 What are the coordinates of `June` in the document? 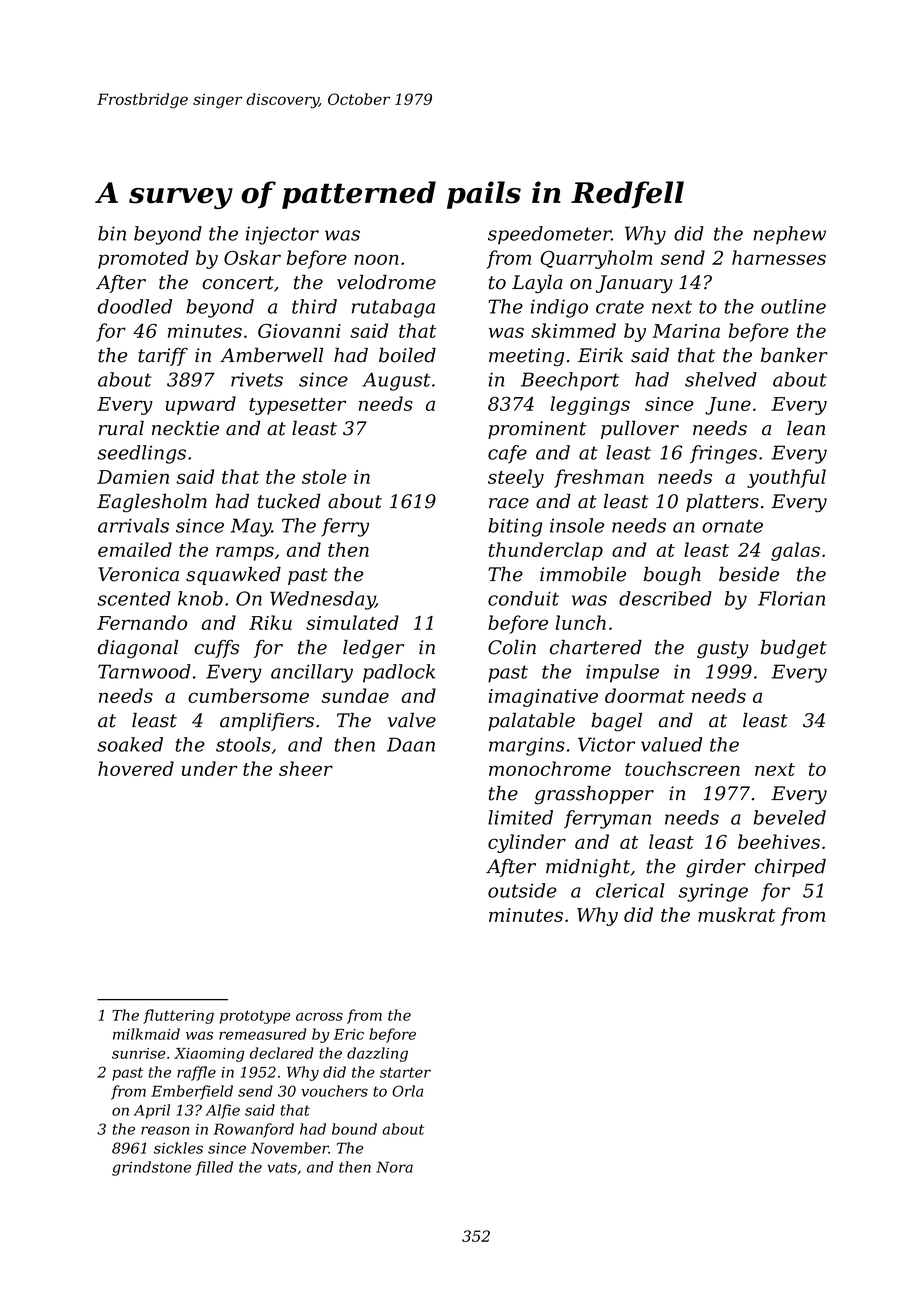 It's located at (728, 406).
